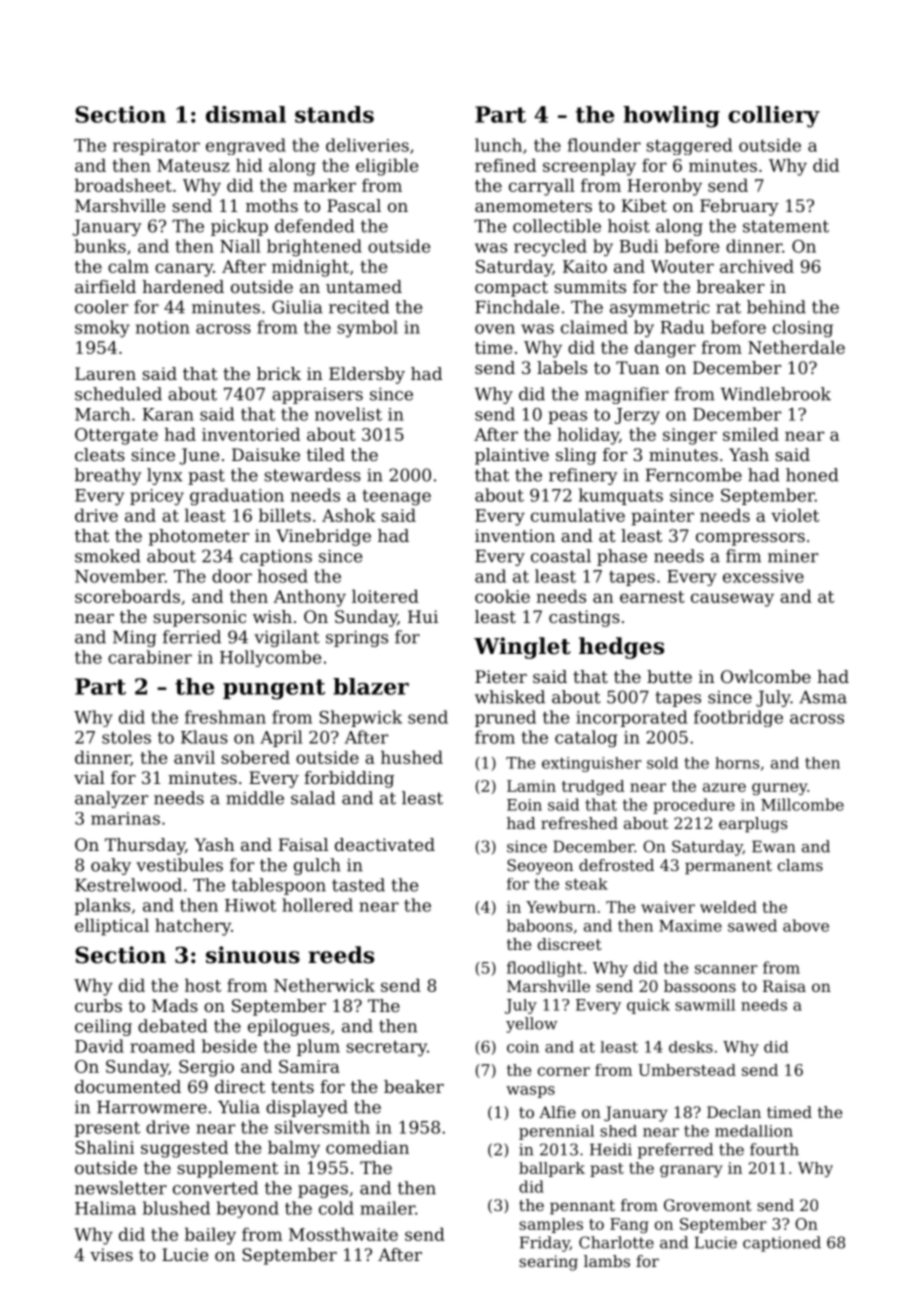 The width and height of the image is (924, 1314). What do you see at coordinates (530, 1092) in the image?
I see `wasps` at bounding box center [530, 1092].
